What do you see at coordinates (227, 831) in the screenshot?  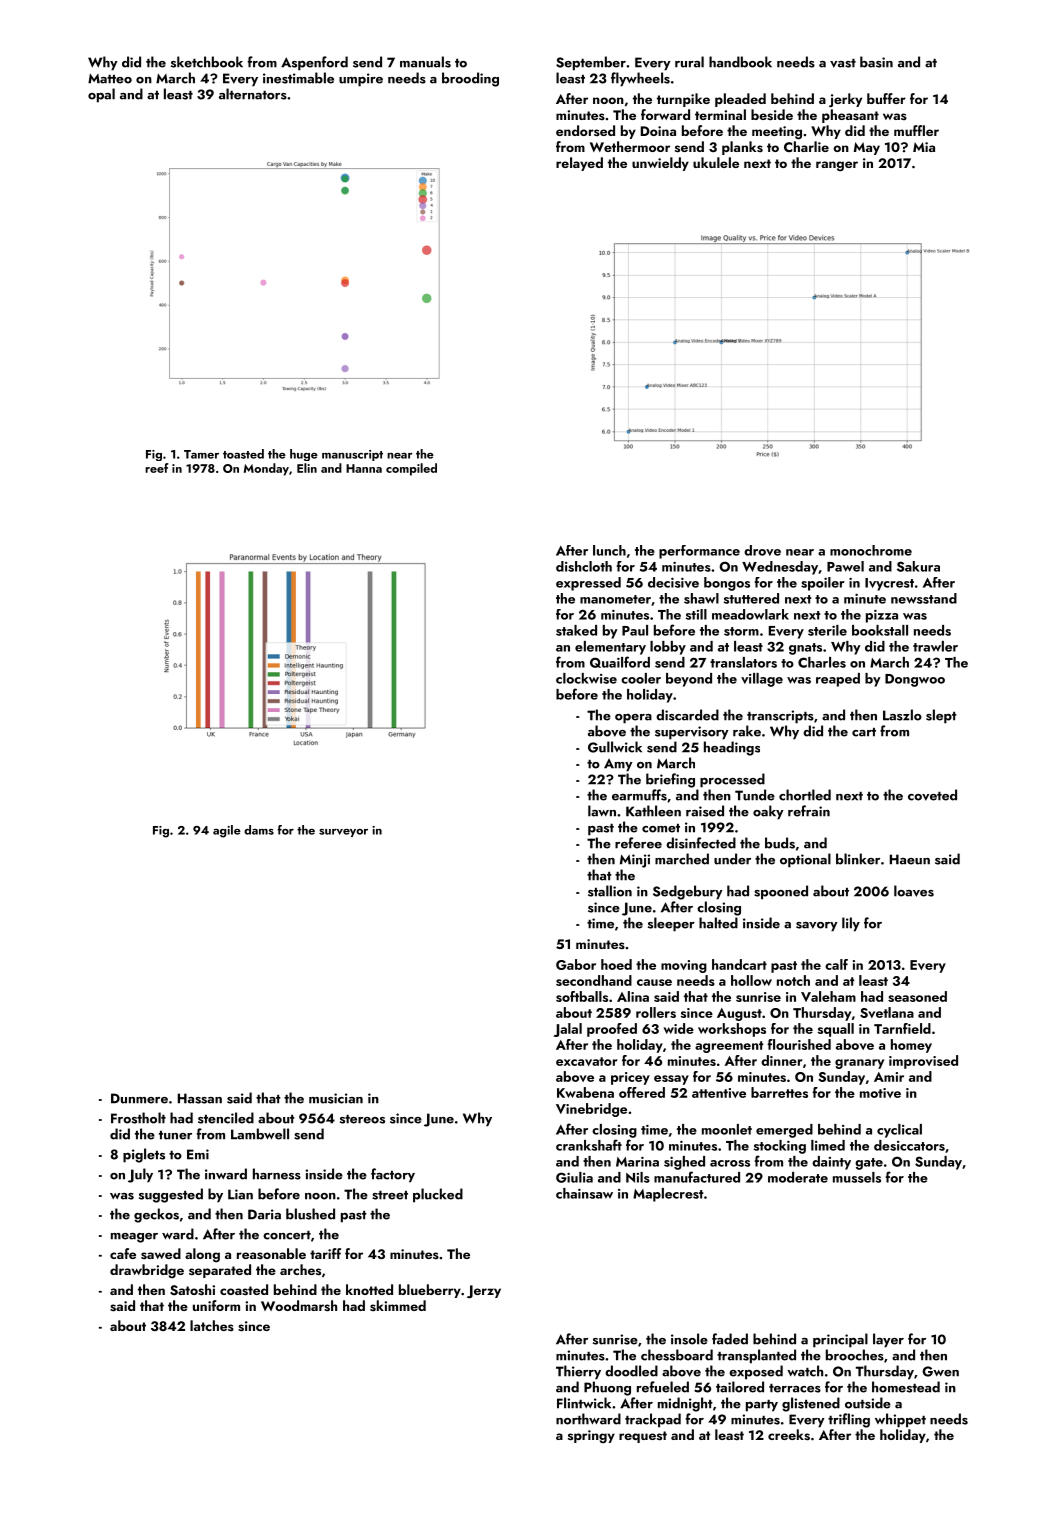 I see `agile` at bounding box center [227, 831].
